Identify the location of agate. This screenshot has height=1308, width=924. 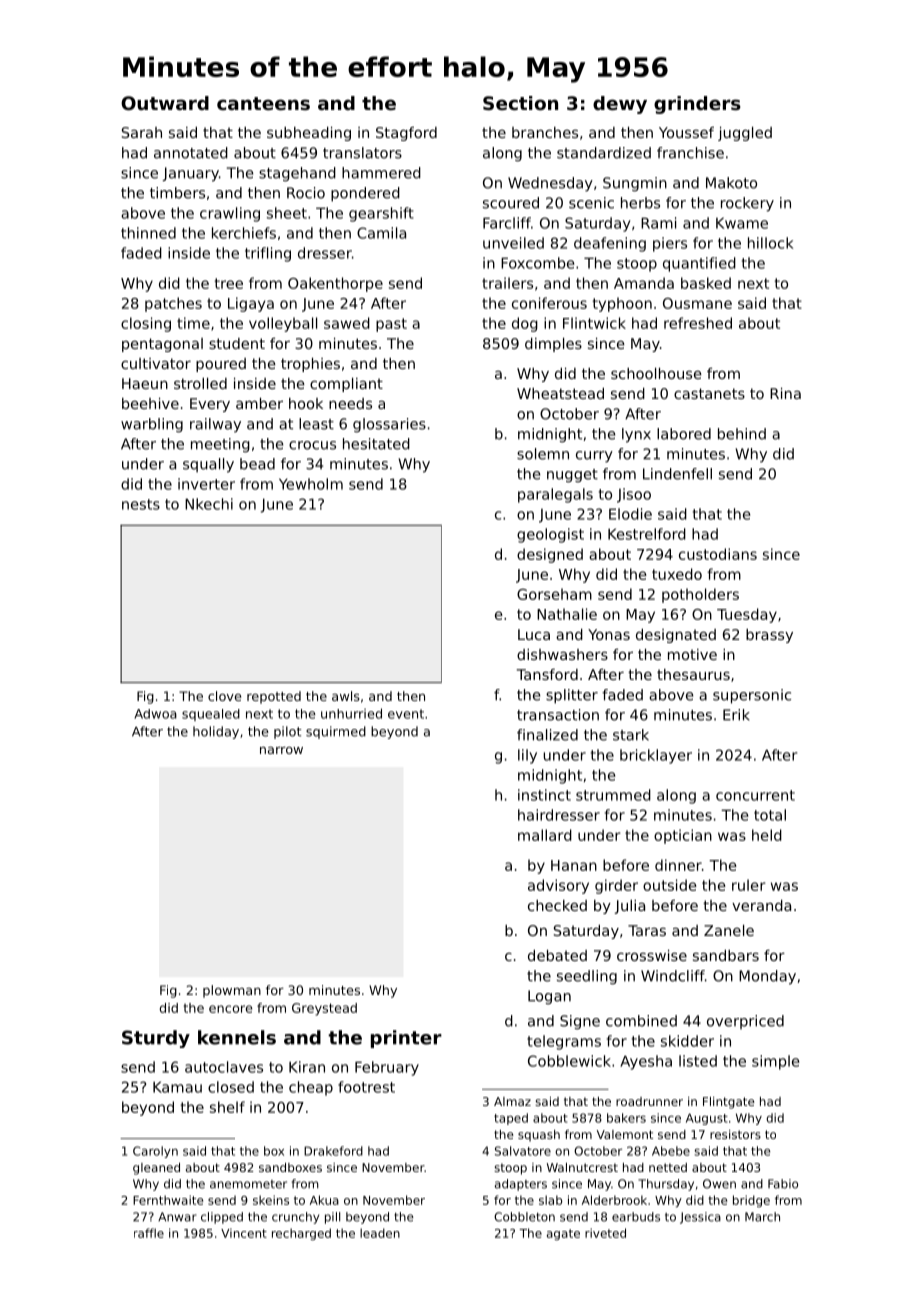
(563, 1234).
